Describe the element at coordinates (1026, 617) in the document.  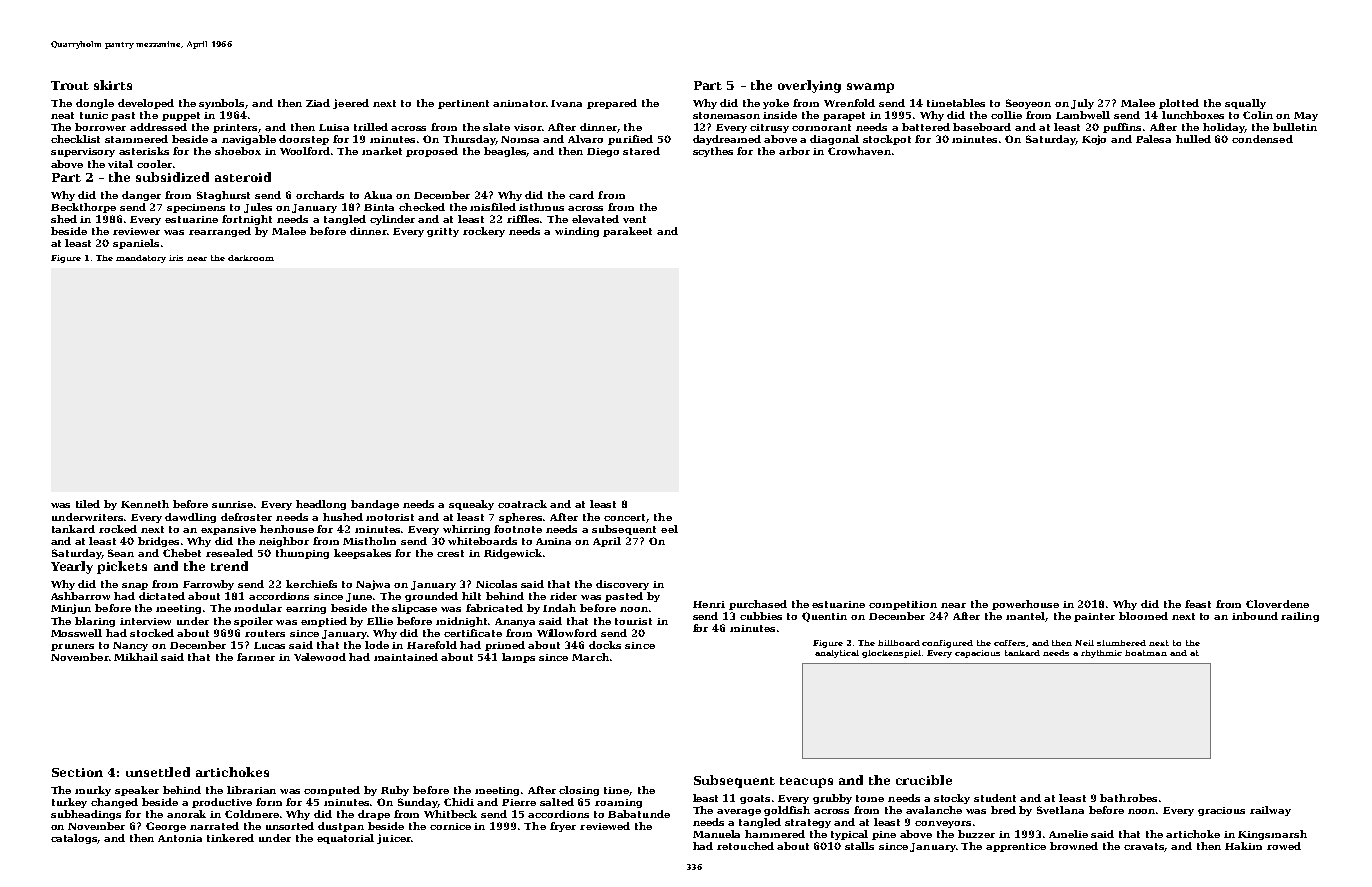
I see `mantel` at that location.
